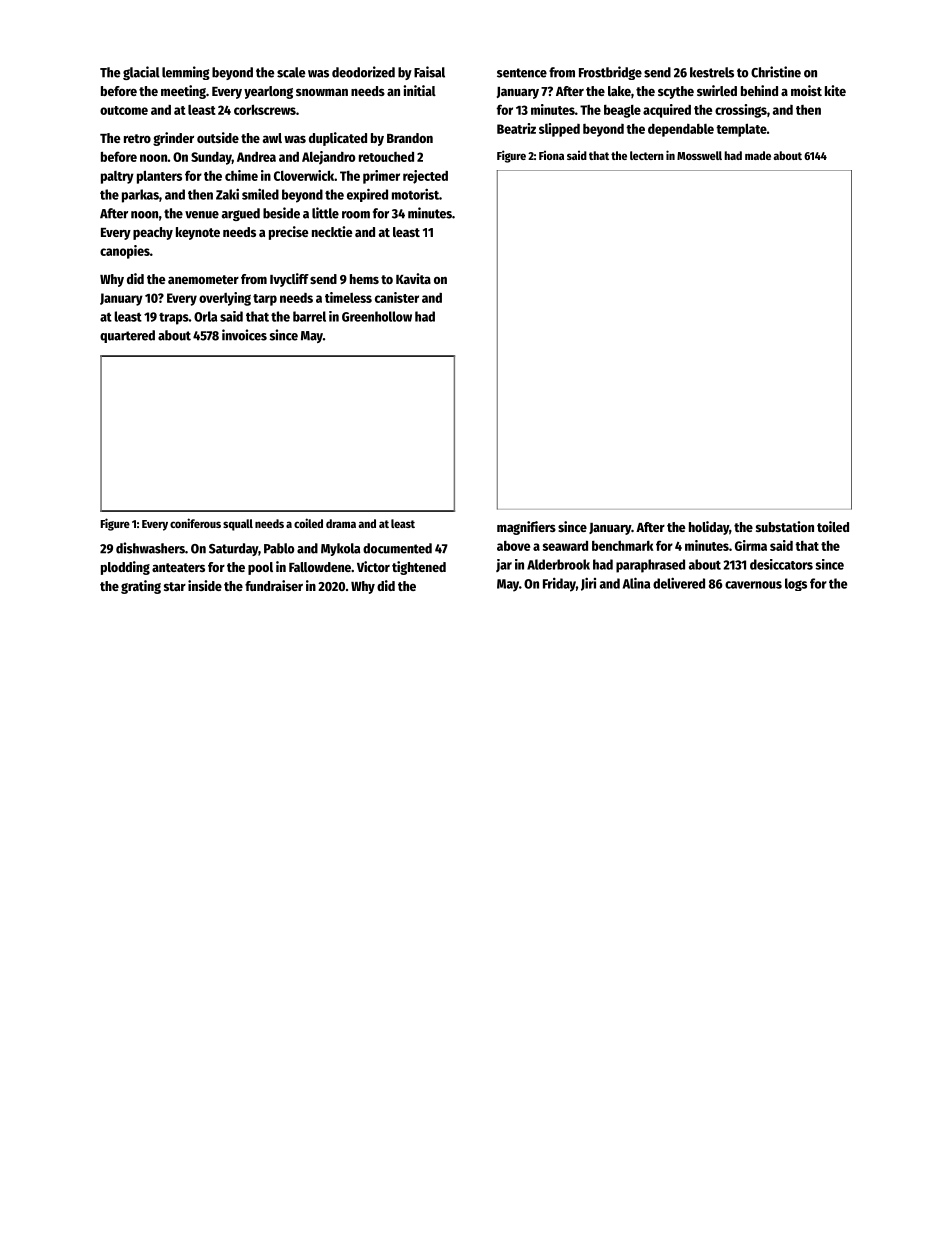 The width and height of the document is (952, 1233). What do you see at coordinates (291, 72) in the document?
I see `scale` at bounding box center [291, 72].
